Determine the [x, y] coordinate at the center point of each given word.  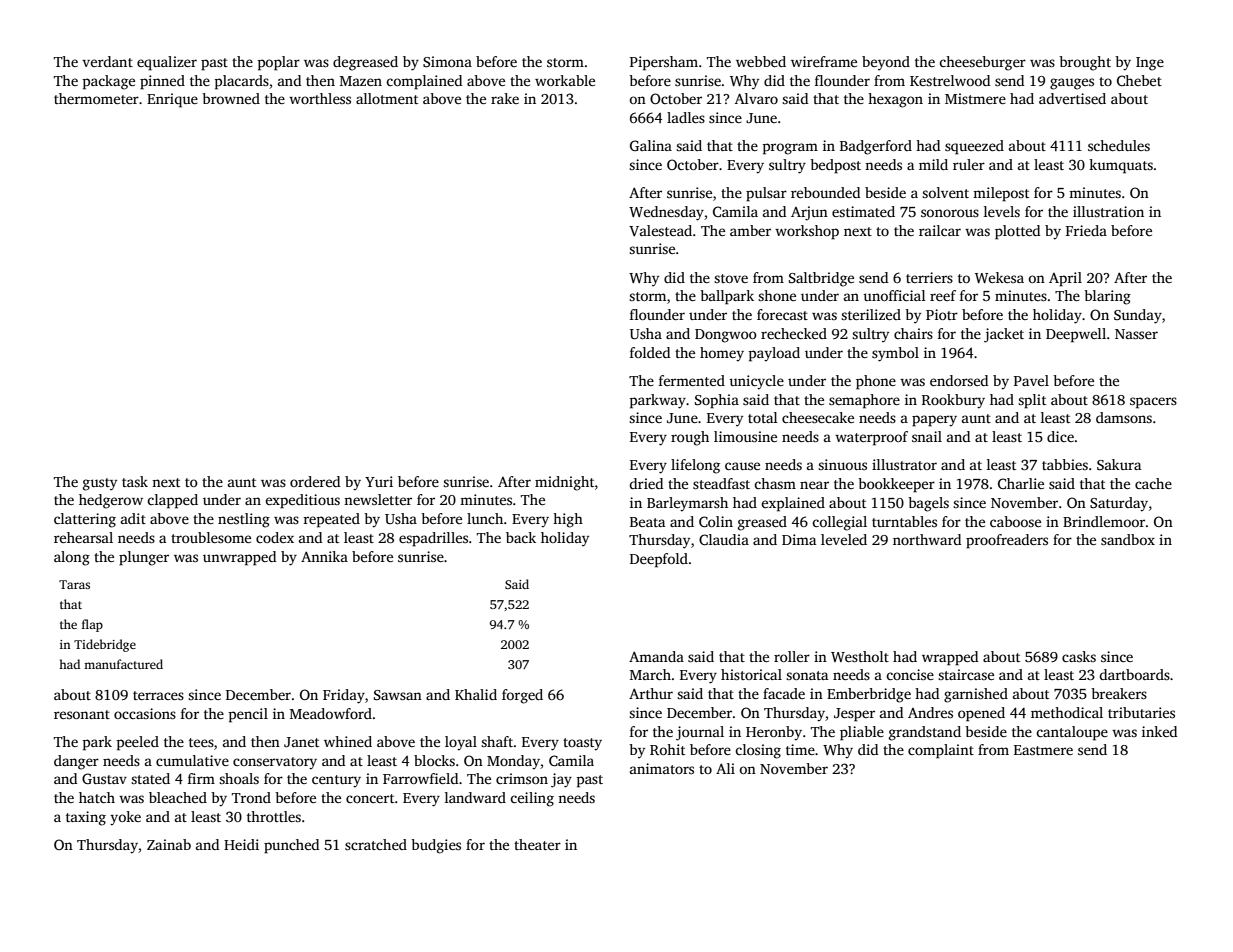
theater [537, 844]
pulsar [766, 194]
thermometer [96, 98]
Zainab [169, 844]
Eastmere [1043, 750]
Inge [1150, 64]
